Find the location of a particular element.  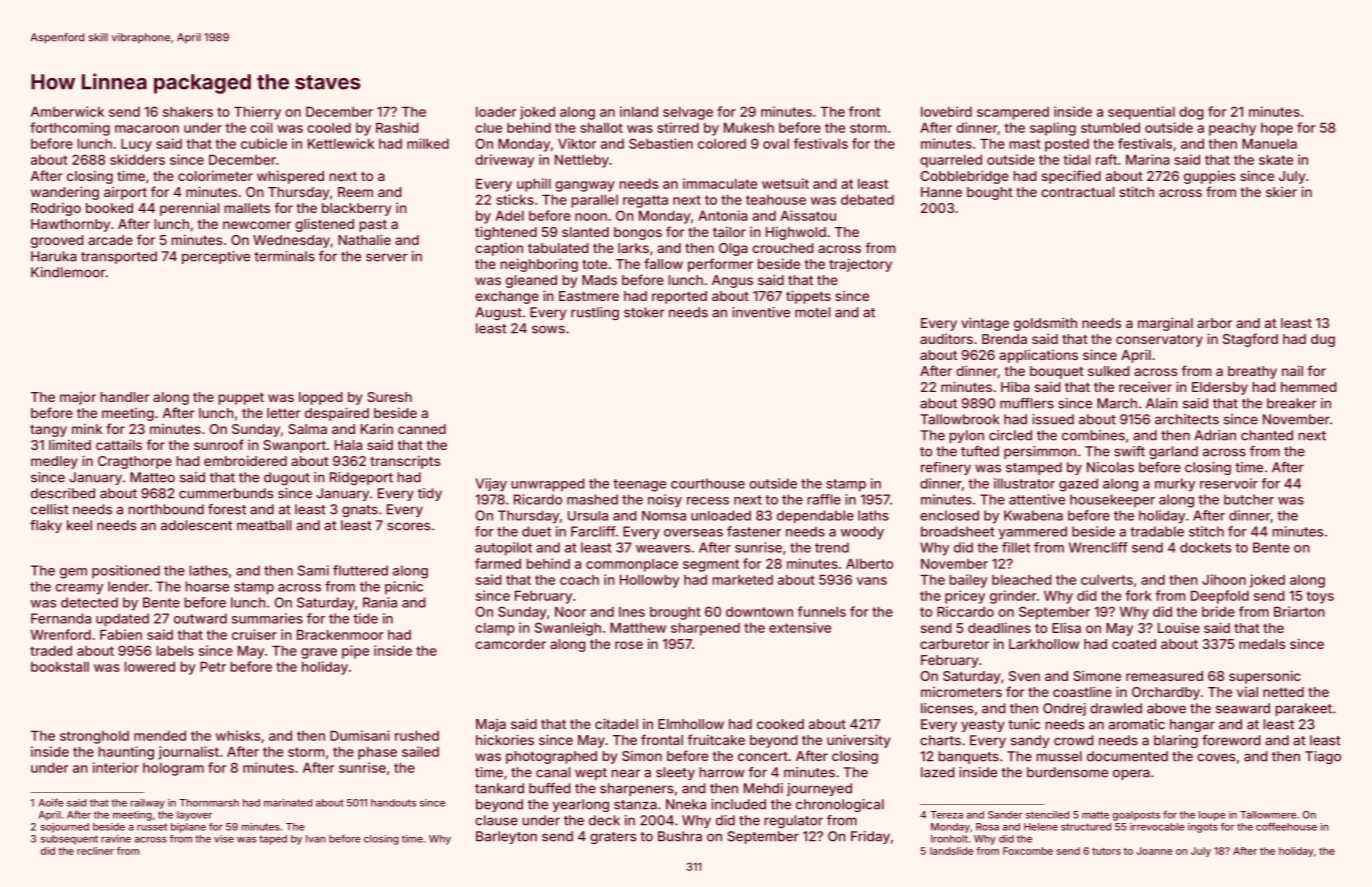

chronological is located at coordinates (840, 805).
